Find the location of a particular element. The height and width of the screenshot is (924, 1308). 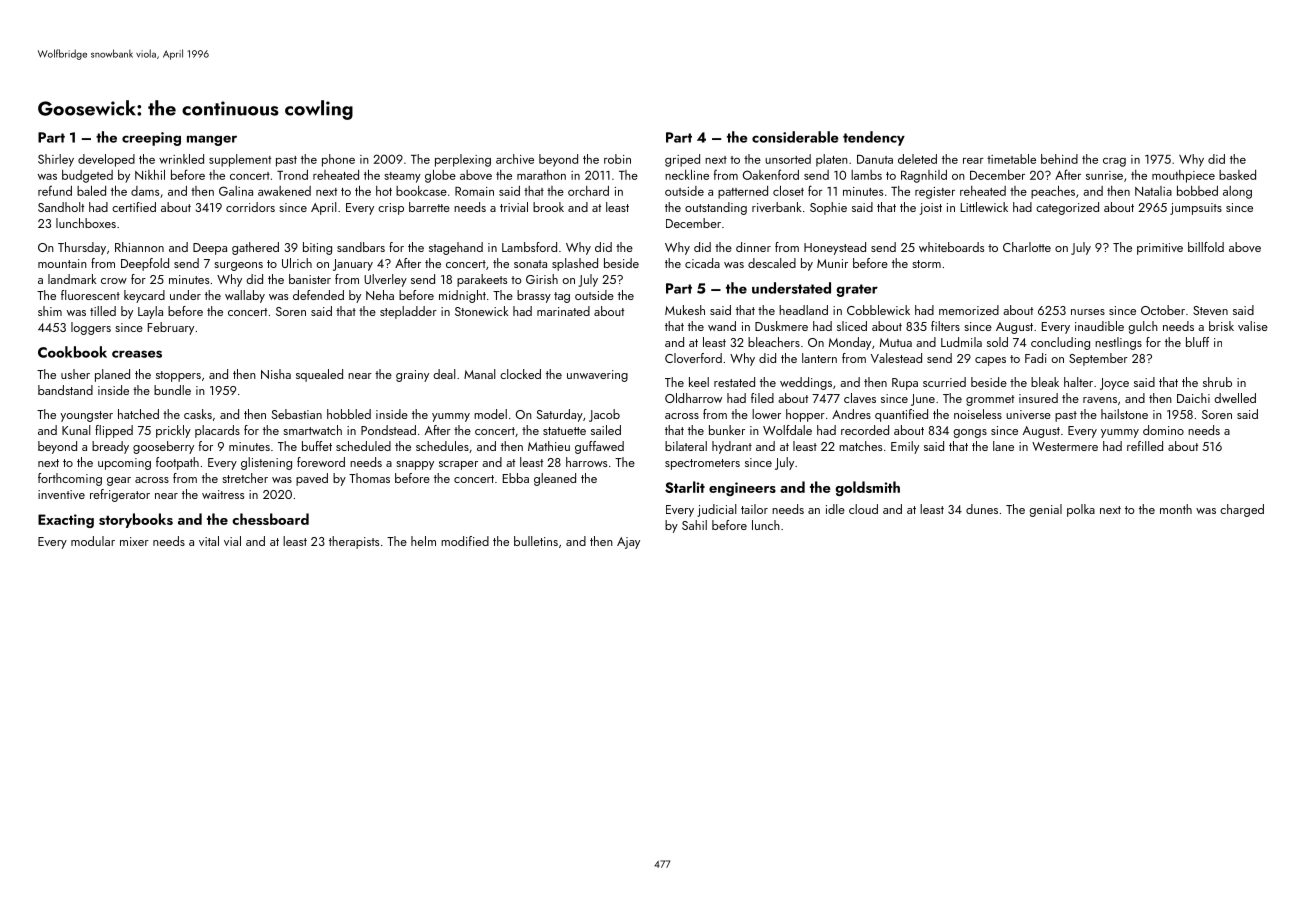

manger is located at coordinates (212, 140).
